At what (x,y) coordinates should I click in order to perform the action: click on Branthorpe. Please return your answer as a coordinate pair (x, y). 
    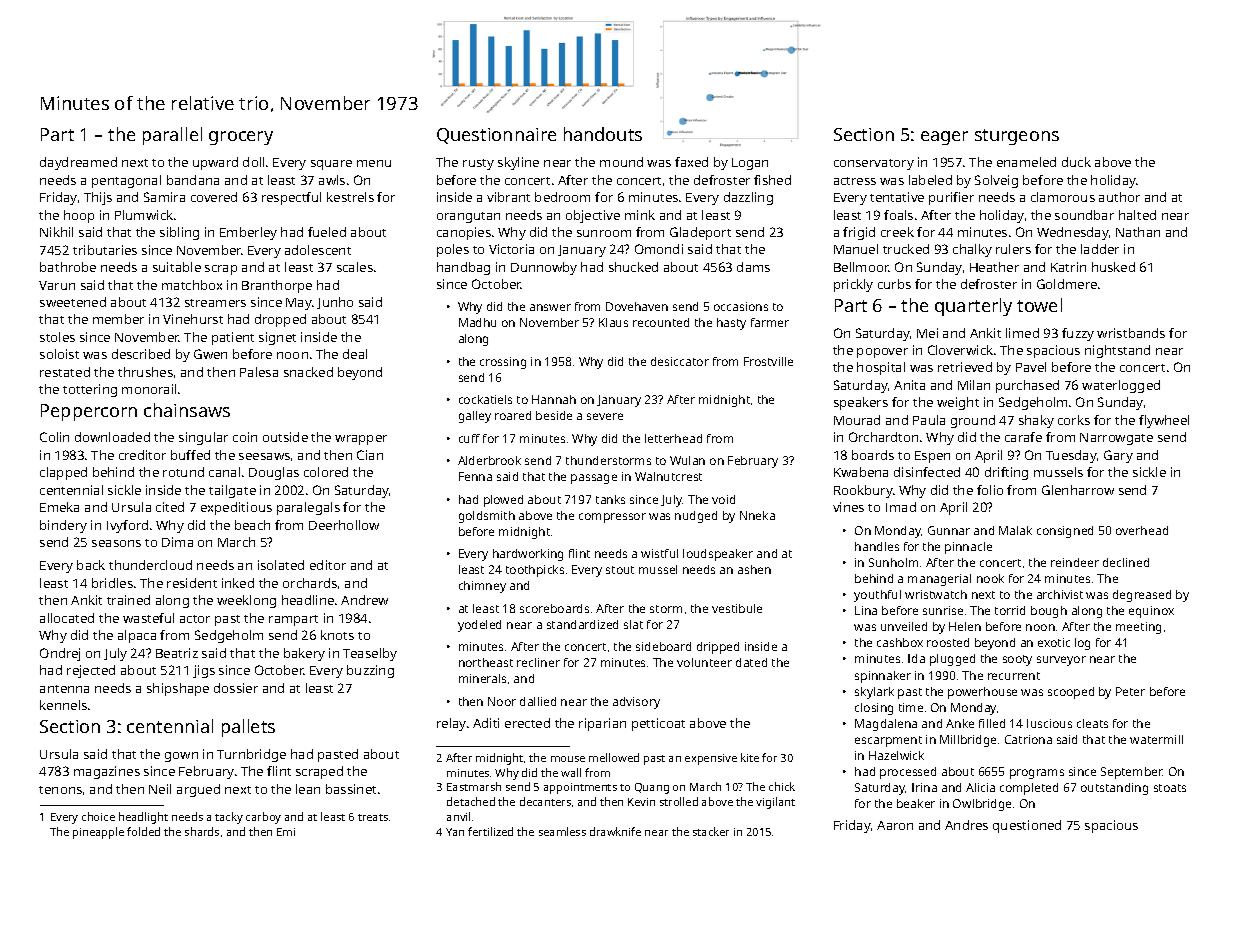
    Looking at the image, I should click on (277, 286).
